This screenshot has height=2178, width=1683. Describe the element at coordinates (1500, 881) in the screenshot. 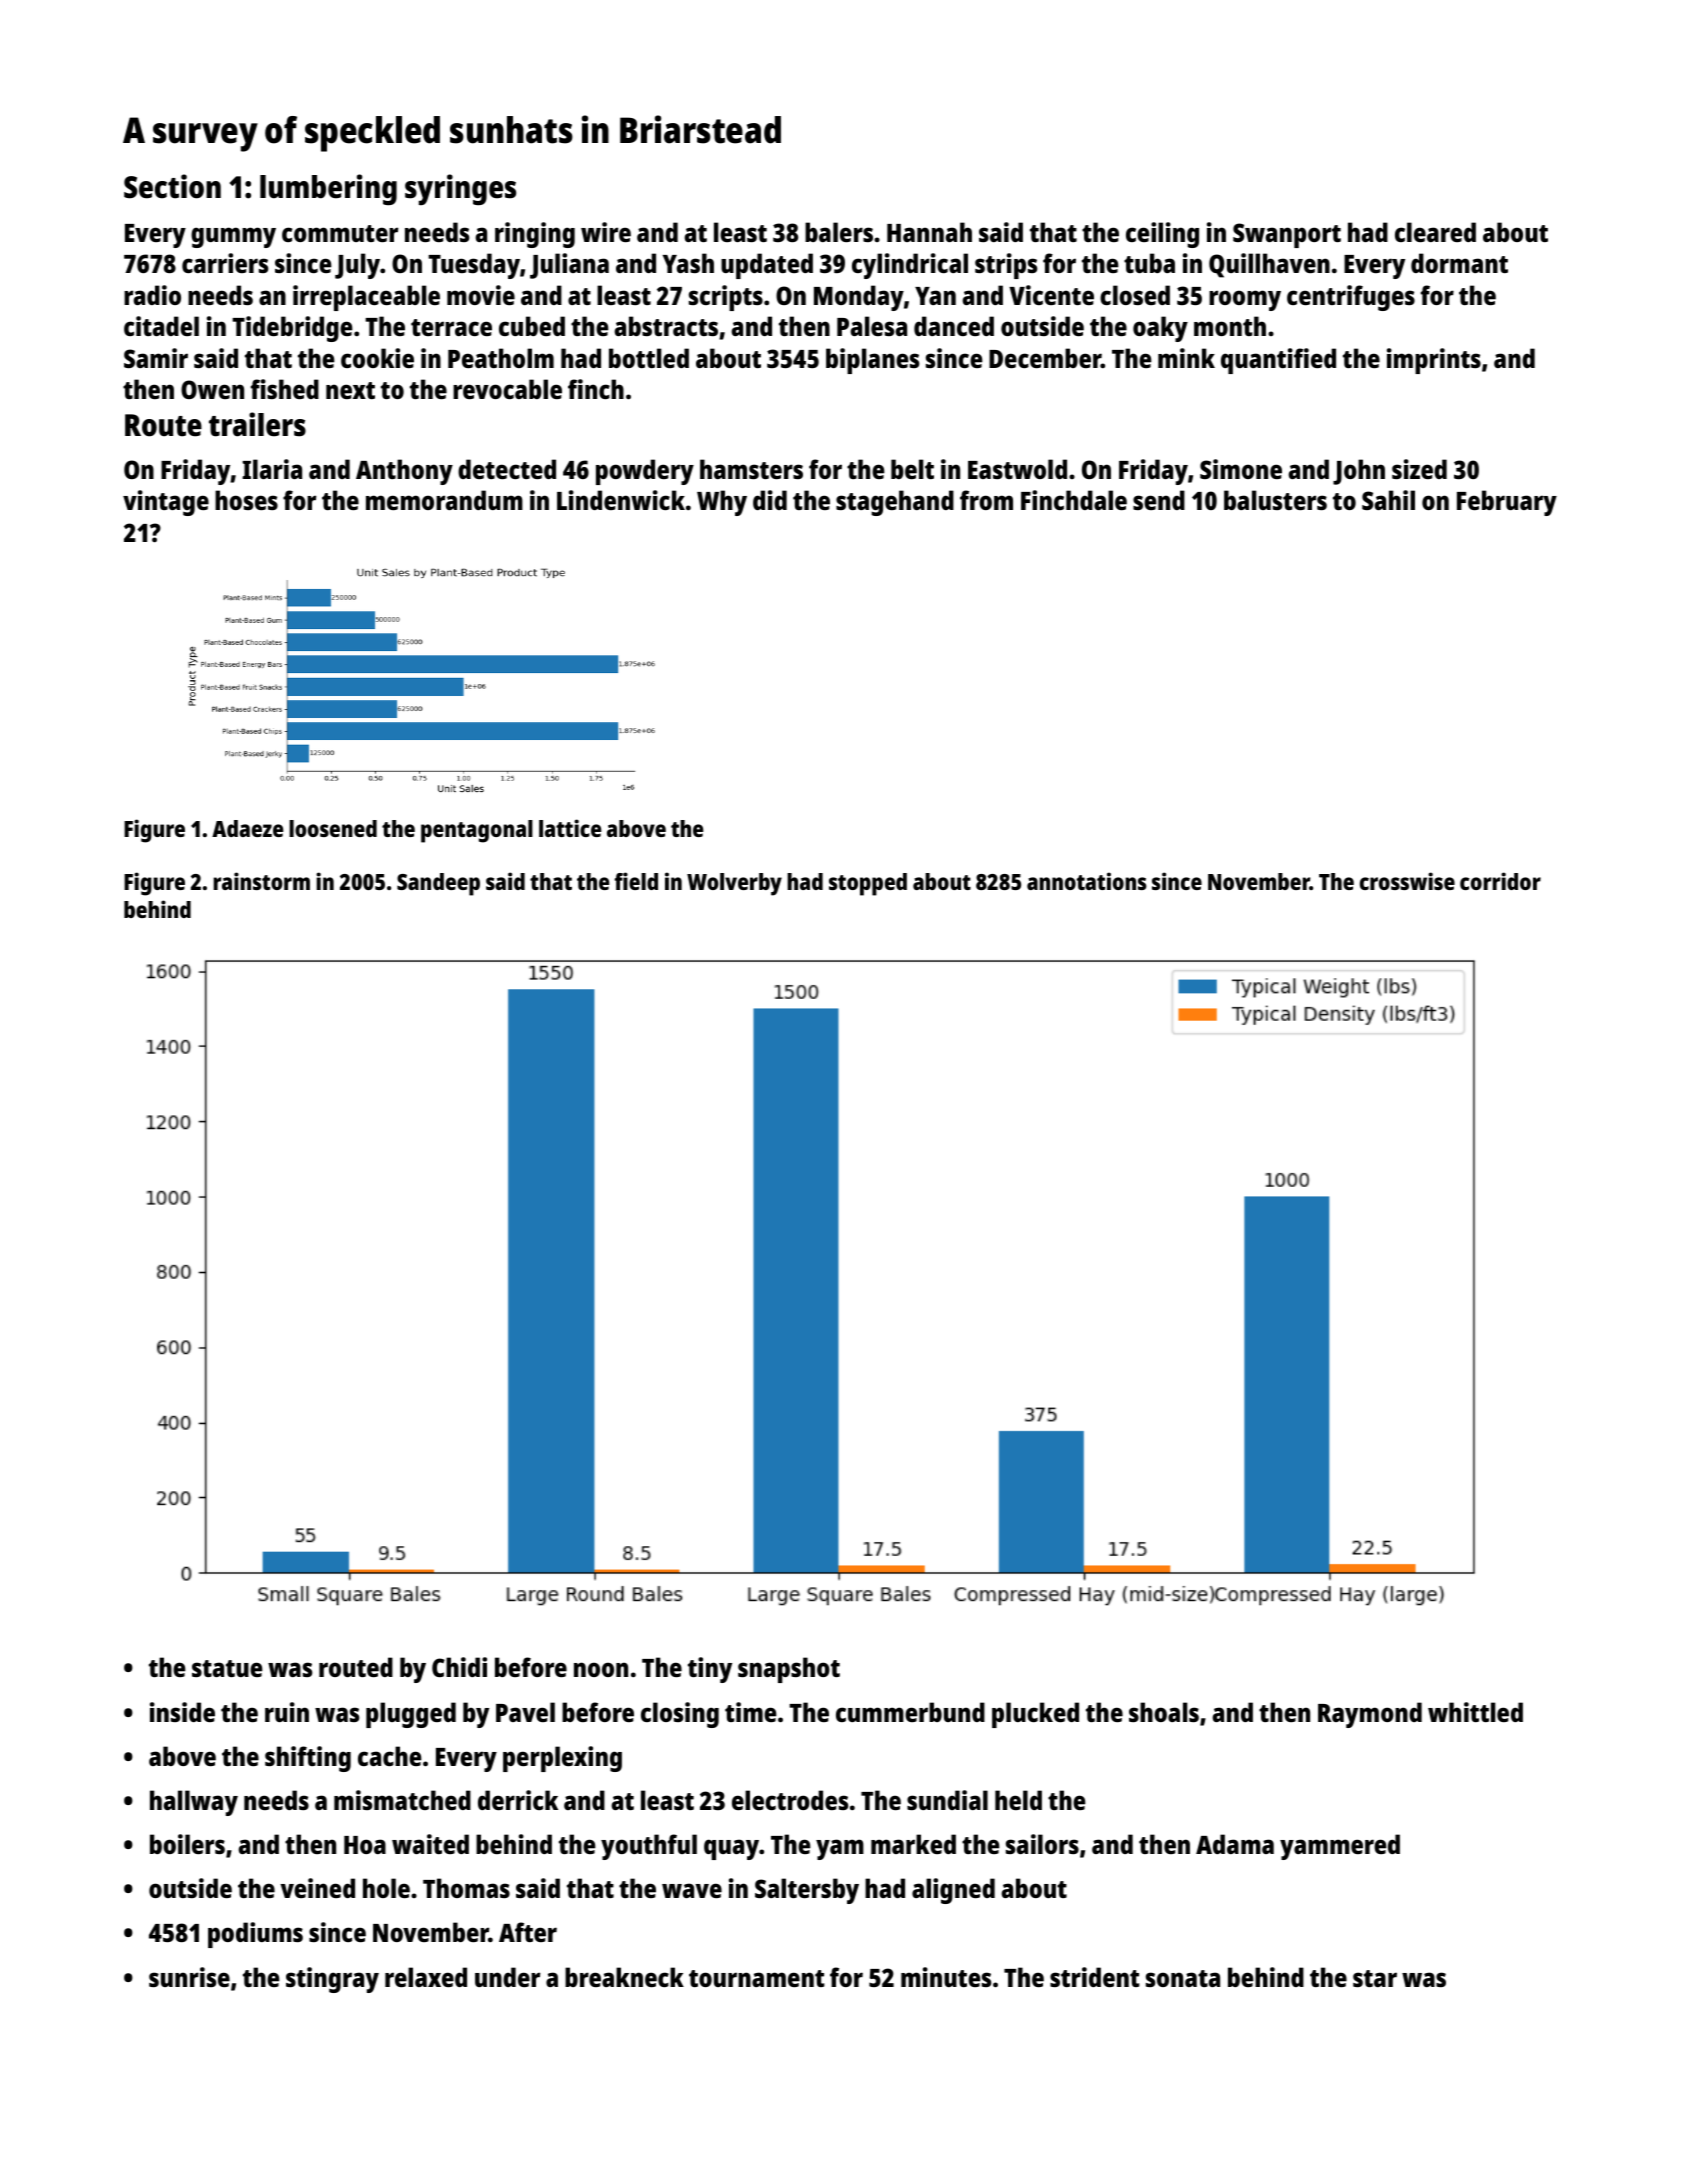

I see `corridor` at that location.
